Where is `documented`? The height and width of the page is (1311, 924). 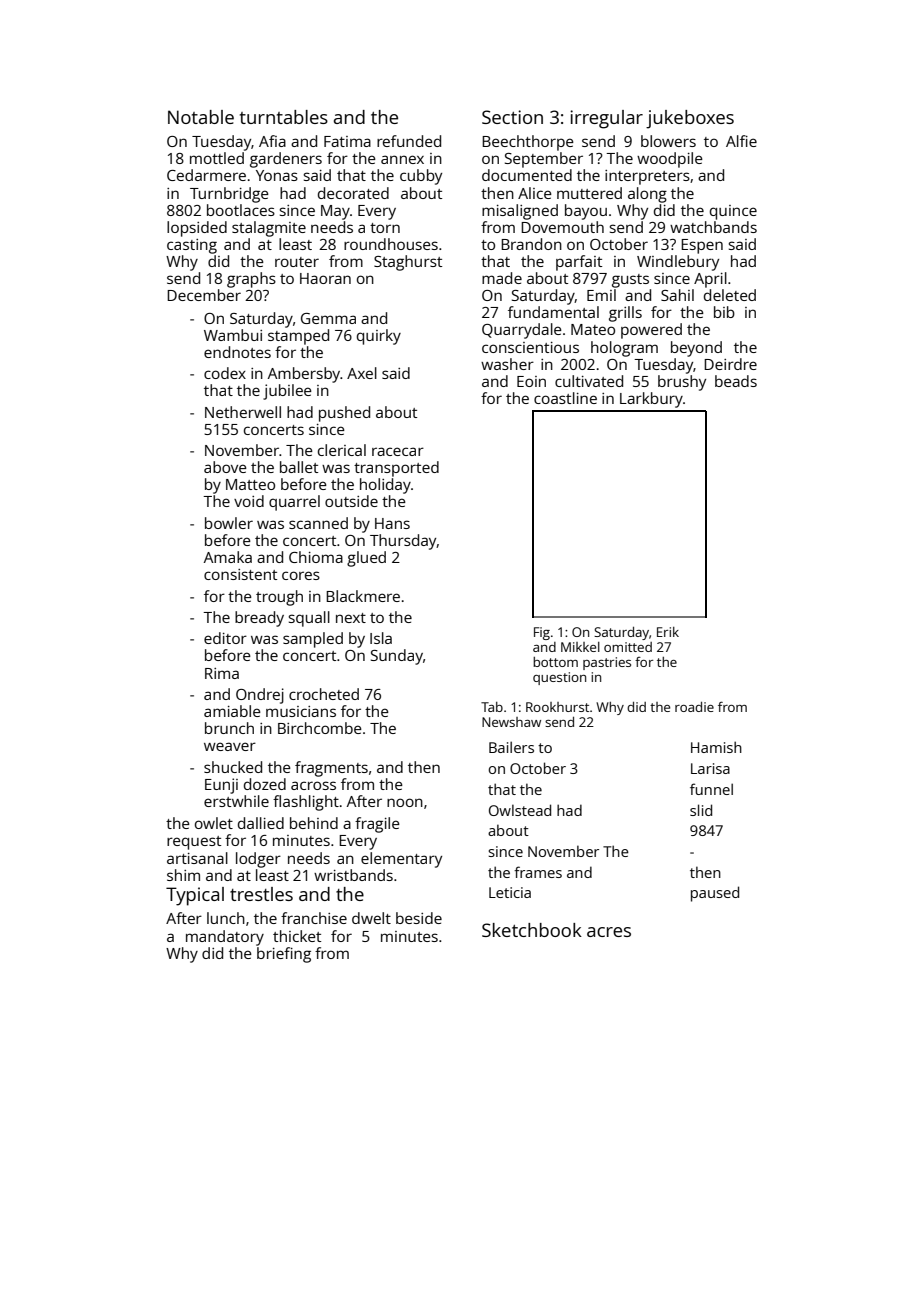
documented is located at coordinates (527, 175).
